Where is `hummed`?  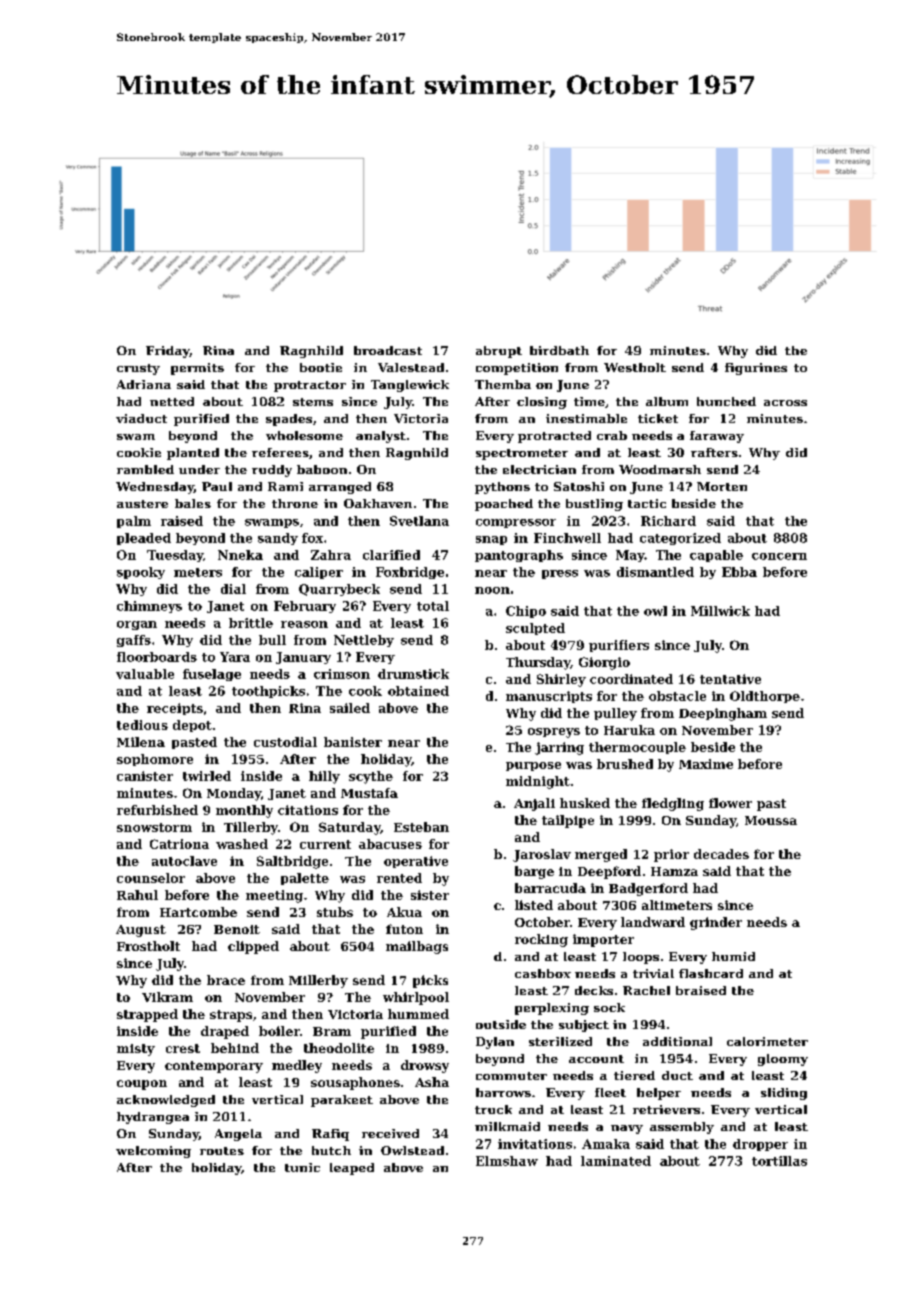 hummed is located at coordinates (418, 1014).
